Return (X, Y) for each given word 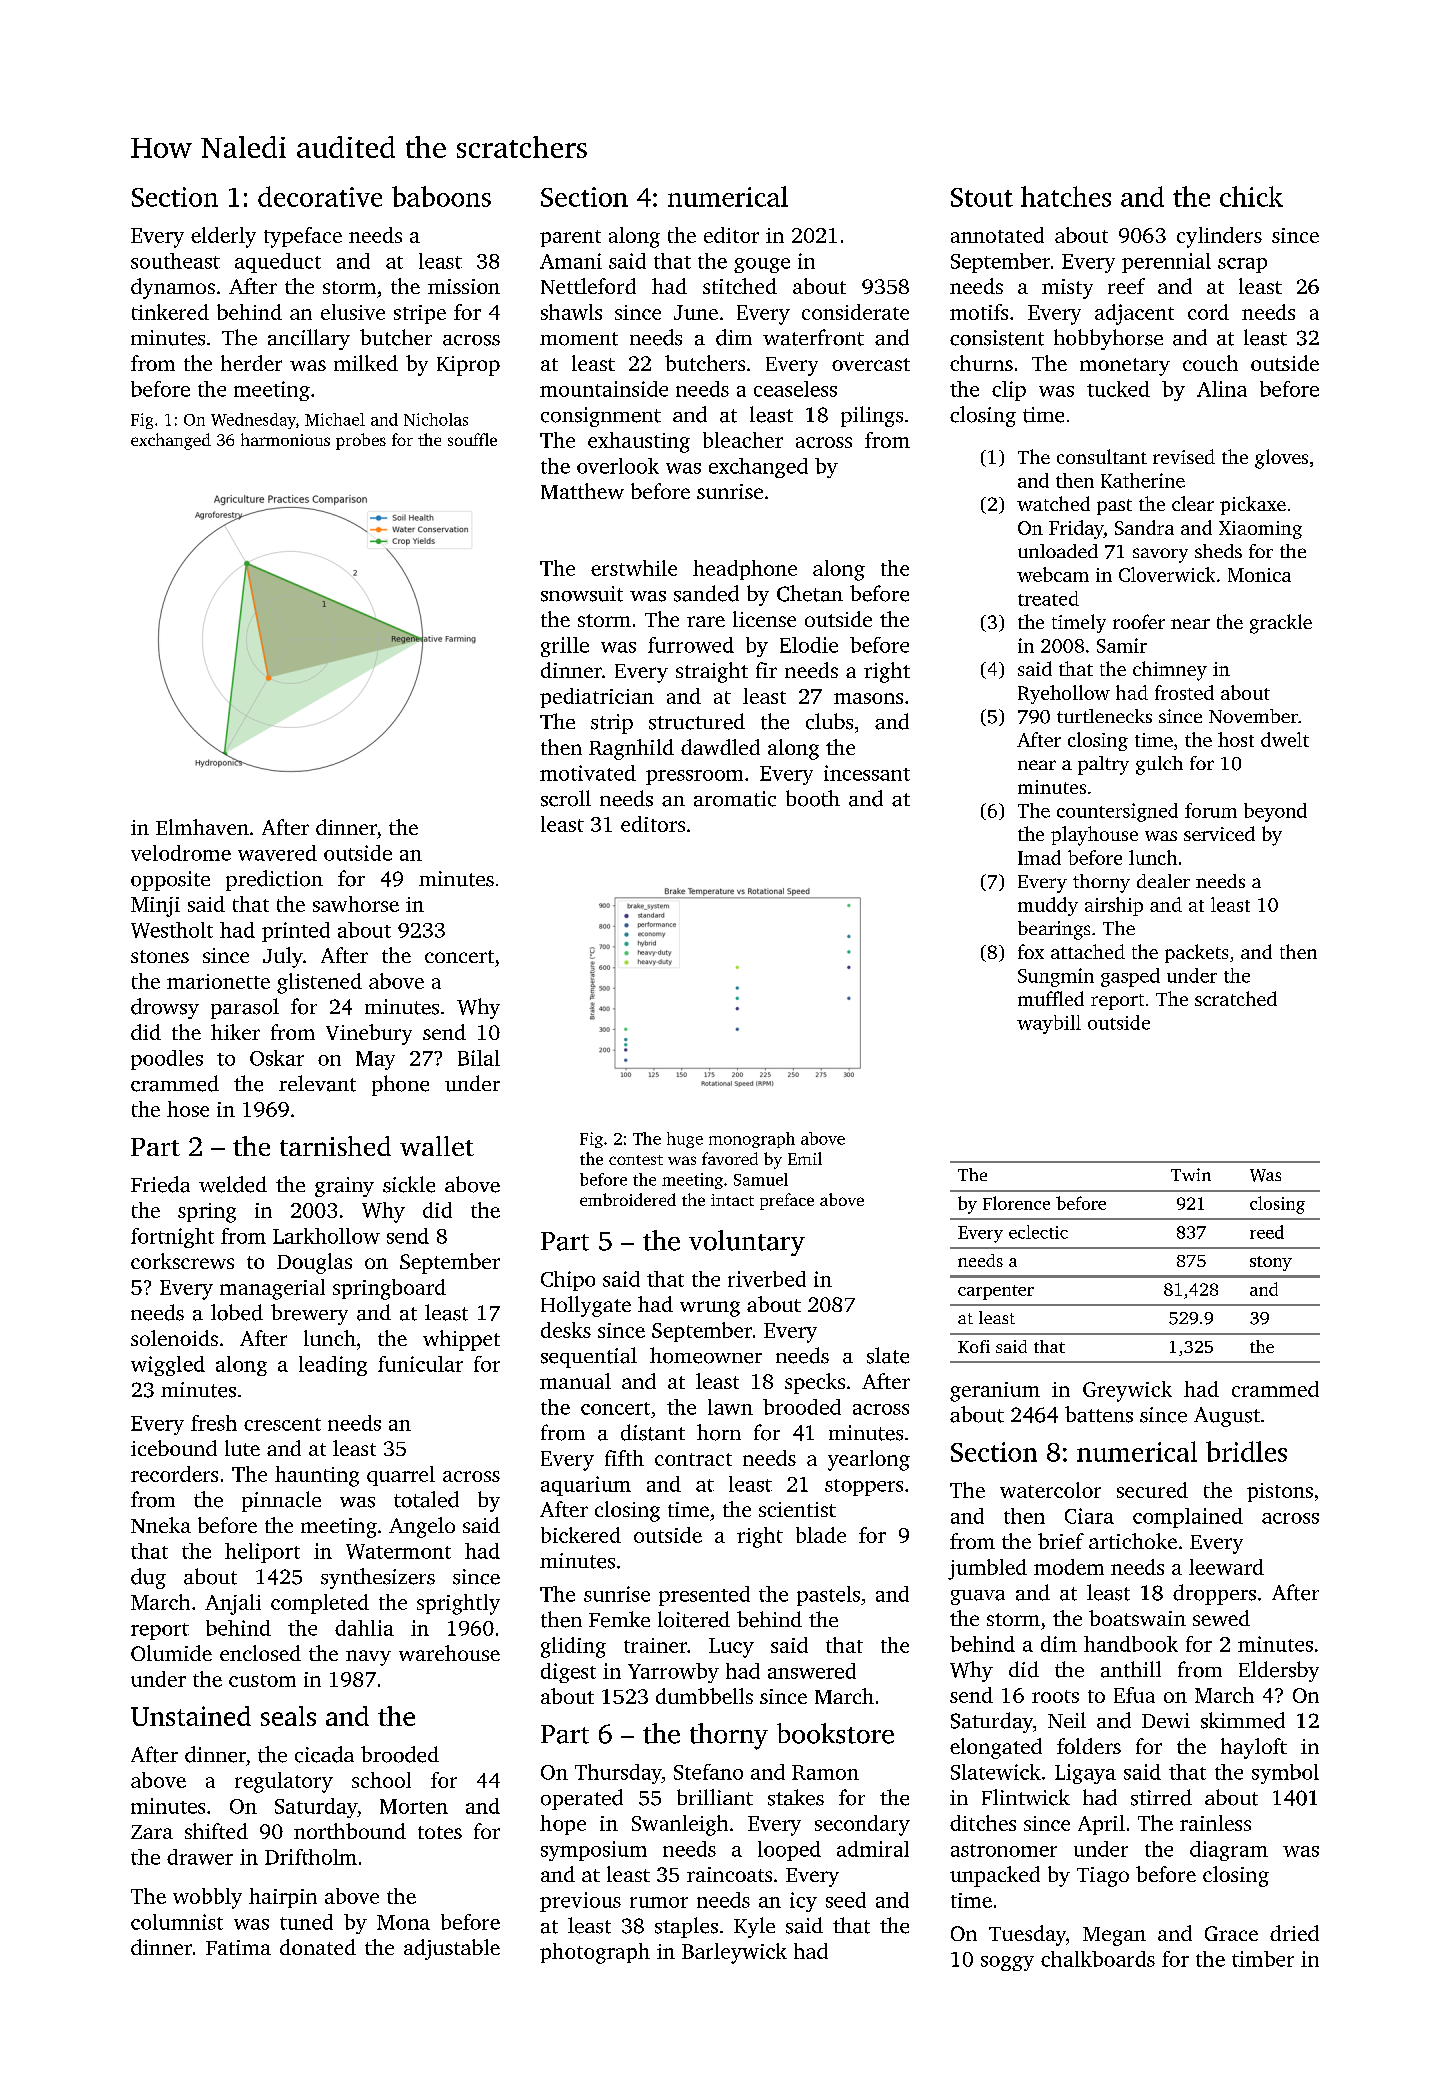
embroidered (628, 1199)
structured (697, 721)
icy (803, 1902)
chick (1251, 196)
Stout (982, 197)
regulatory (284, 1782)
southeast (175, 261)
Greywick (1127, 1391)
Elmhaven (202, 827)
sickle (409, 1184)
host (1236, 739)
